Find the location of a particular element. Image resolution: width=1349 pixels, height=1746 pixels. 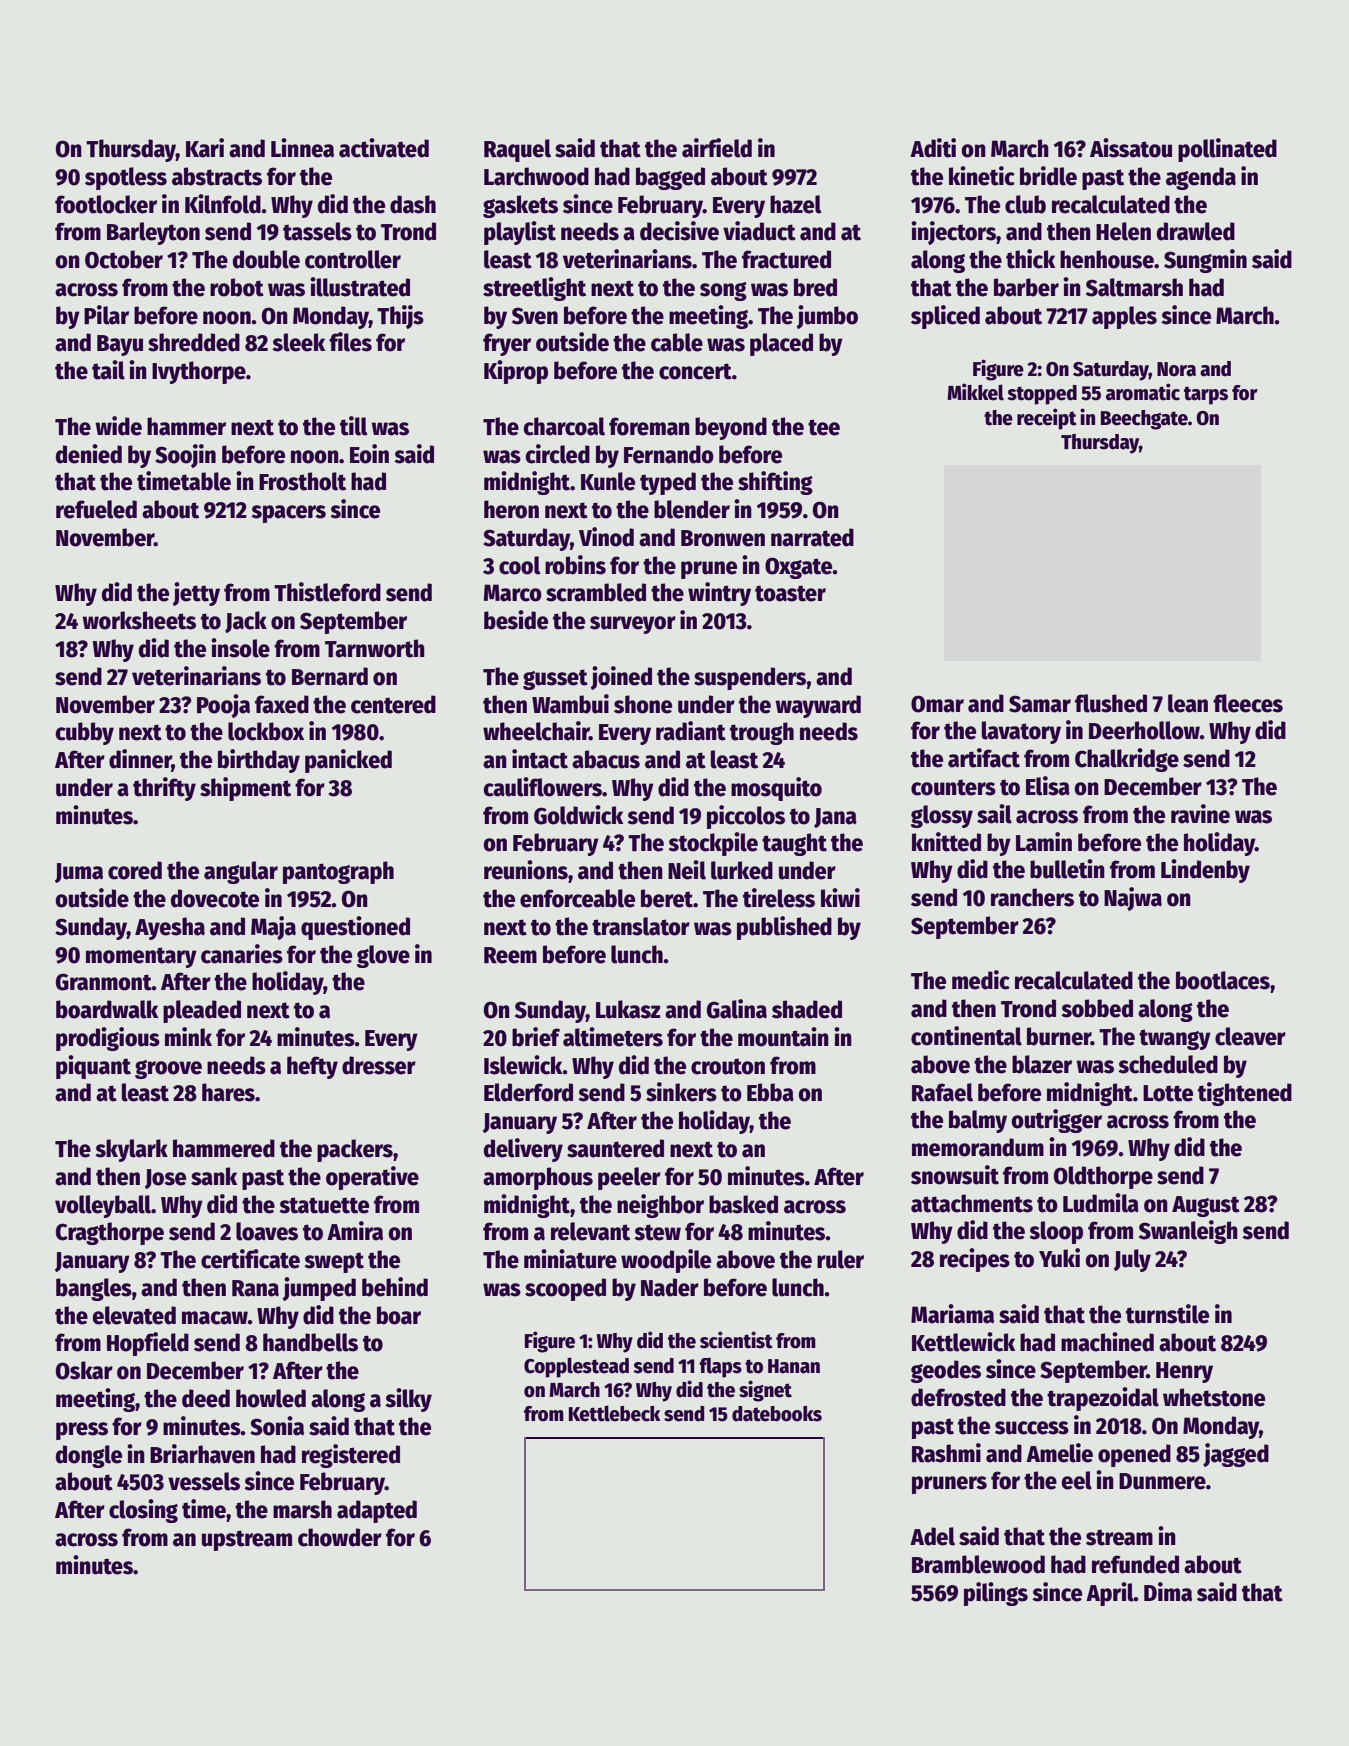

centered is located at coordinates (393, 704).
